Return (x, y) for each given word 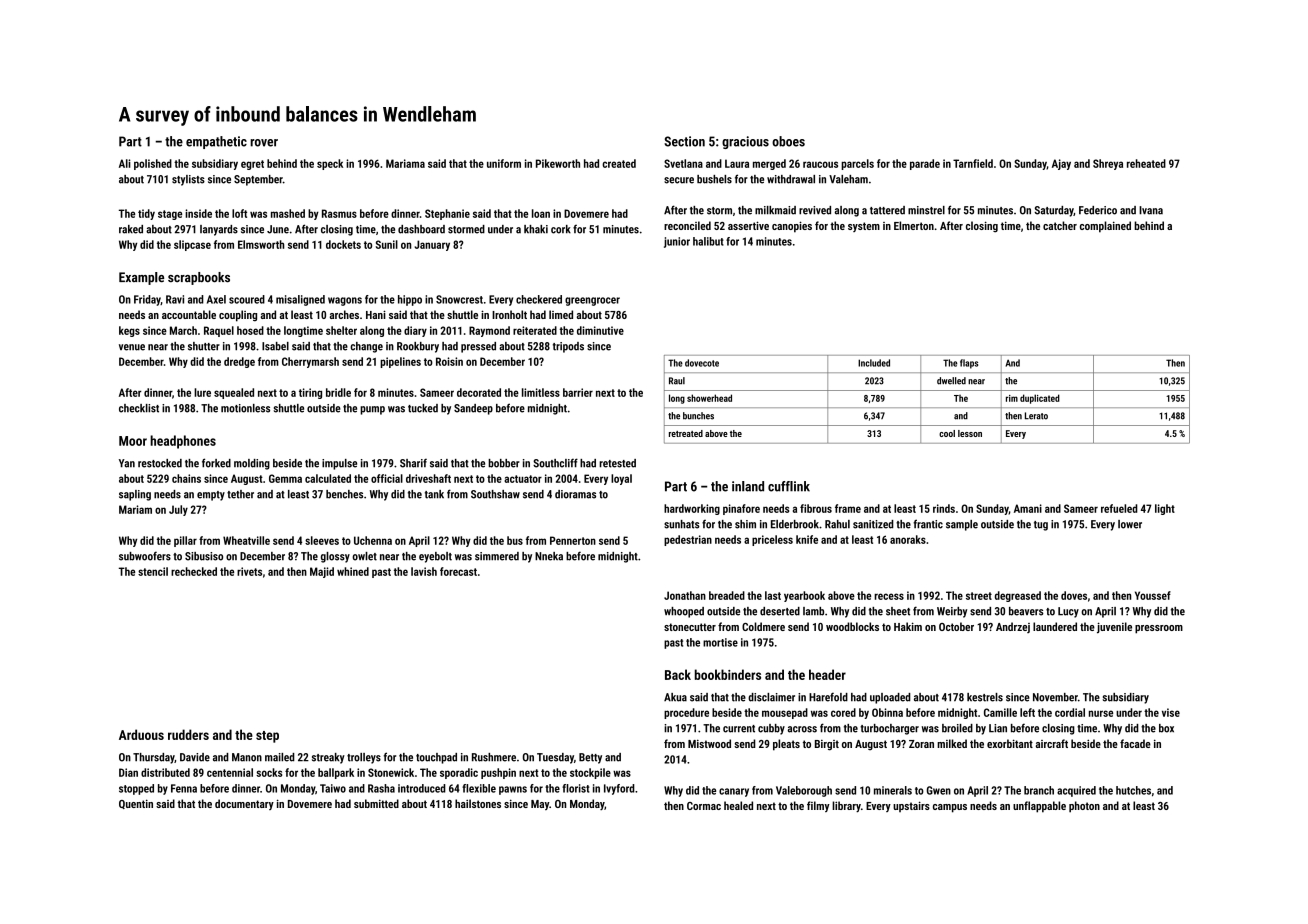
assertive (748, 225)
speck (330, 164)
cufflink (789, 486)
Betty (590, 758)
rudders (188, 734)
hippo (410, 300)
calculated (328, 478)
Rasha (381, 788)
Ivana (1151, 210)
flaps (969, 364)
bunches (698, 416)
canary (734, 792)
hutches (1133, 790)
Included (874, 363)
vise (1171, 712)
